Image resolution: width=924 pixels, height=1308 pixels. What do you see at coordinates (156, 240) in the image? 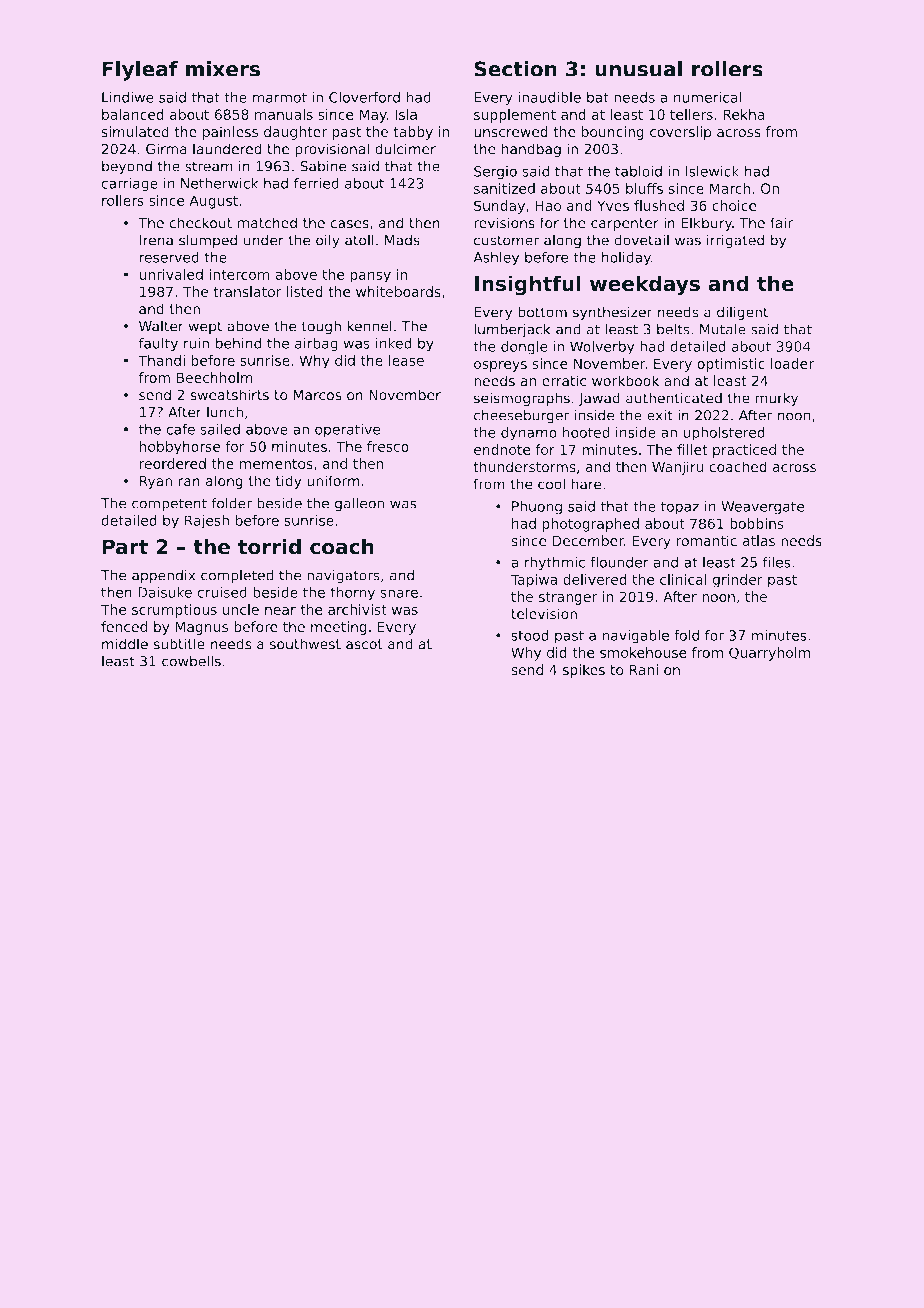
I see `Irena` at bounding box center [156, 240].
